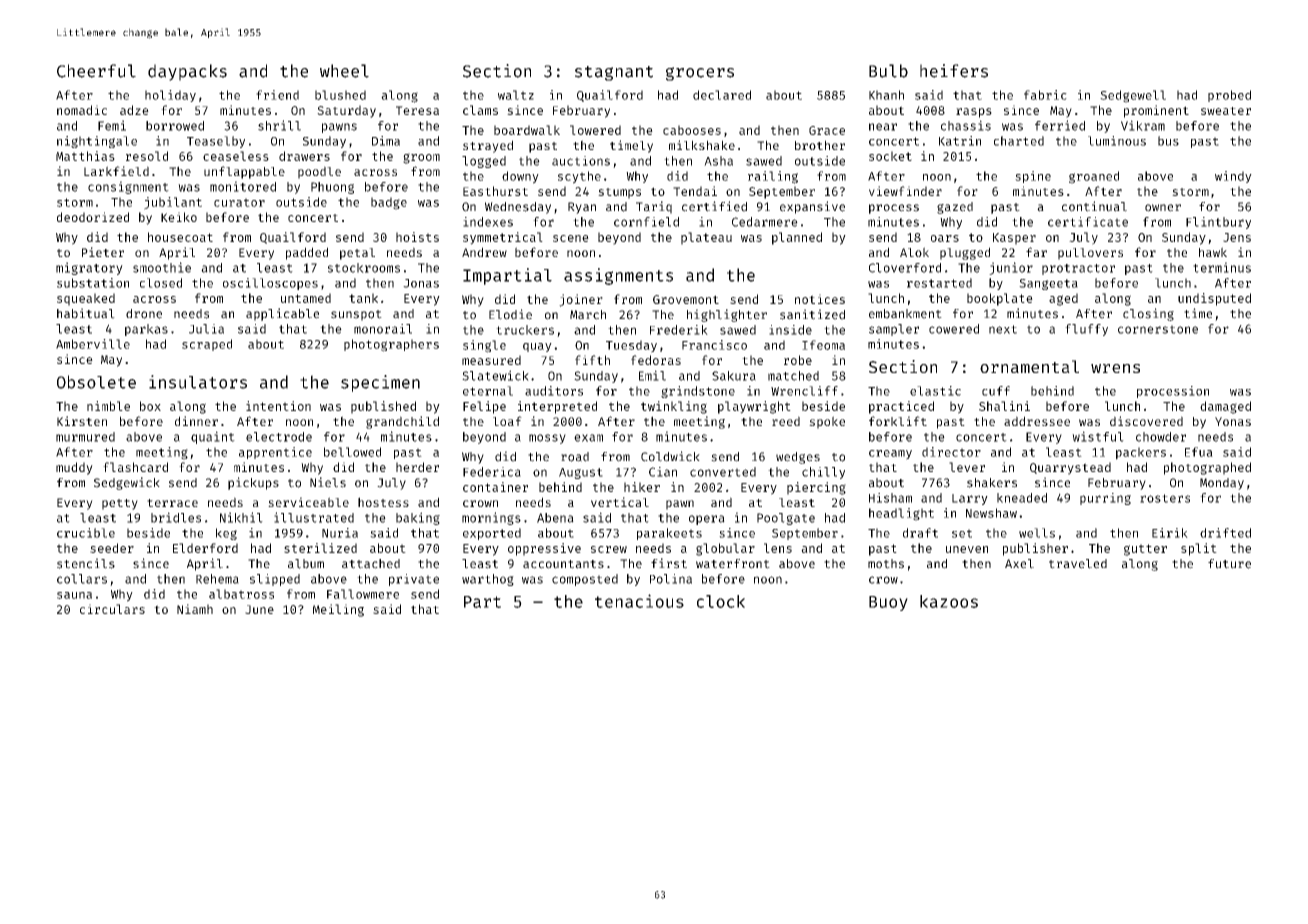 The height and width of the page is (924, 1308). Describe the element at coordinates (93, 344) in the page. I see `Amberville` at that location.
